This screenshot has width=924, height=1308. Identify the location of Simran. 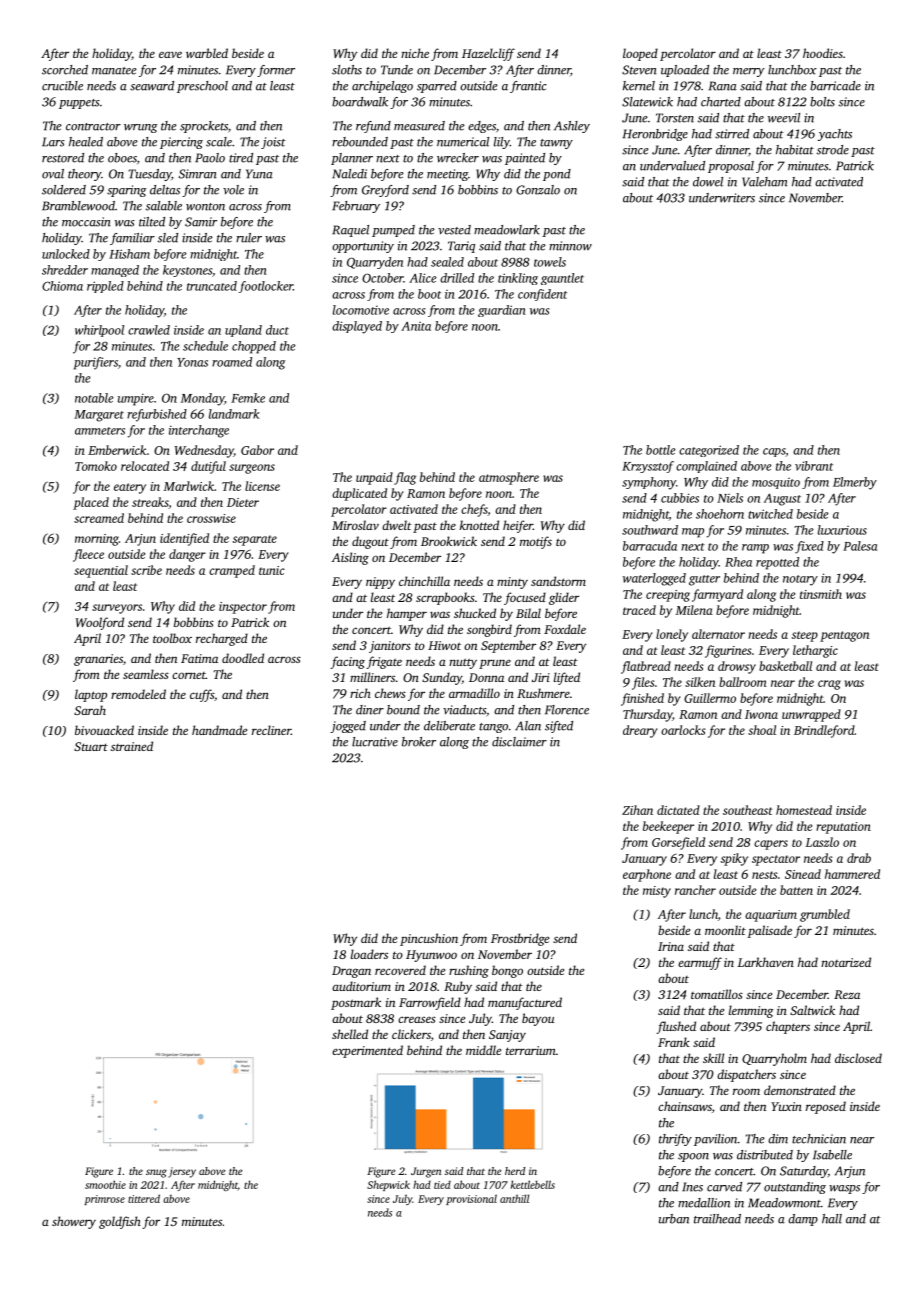
(198, 174).
